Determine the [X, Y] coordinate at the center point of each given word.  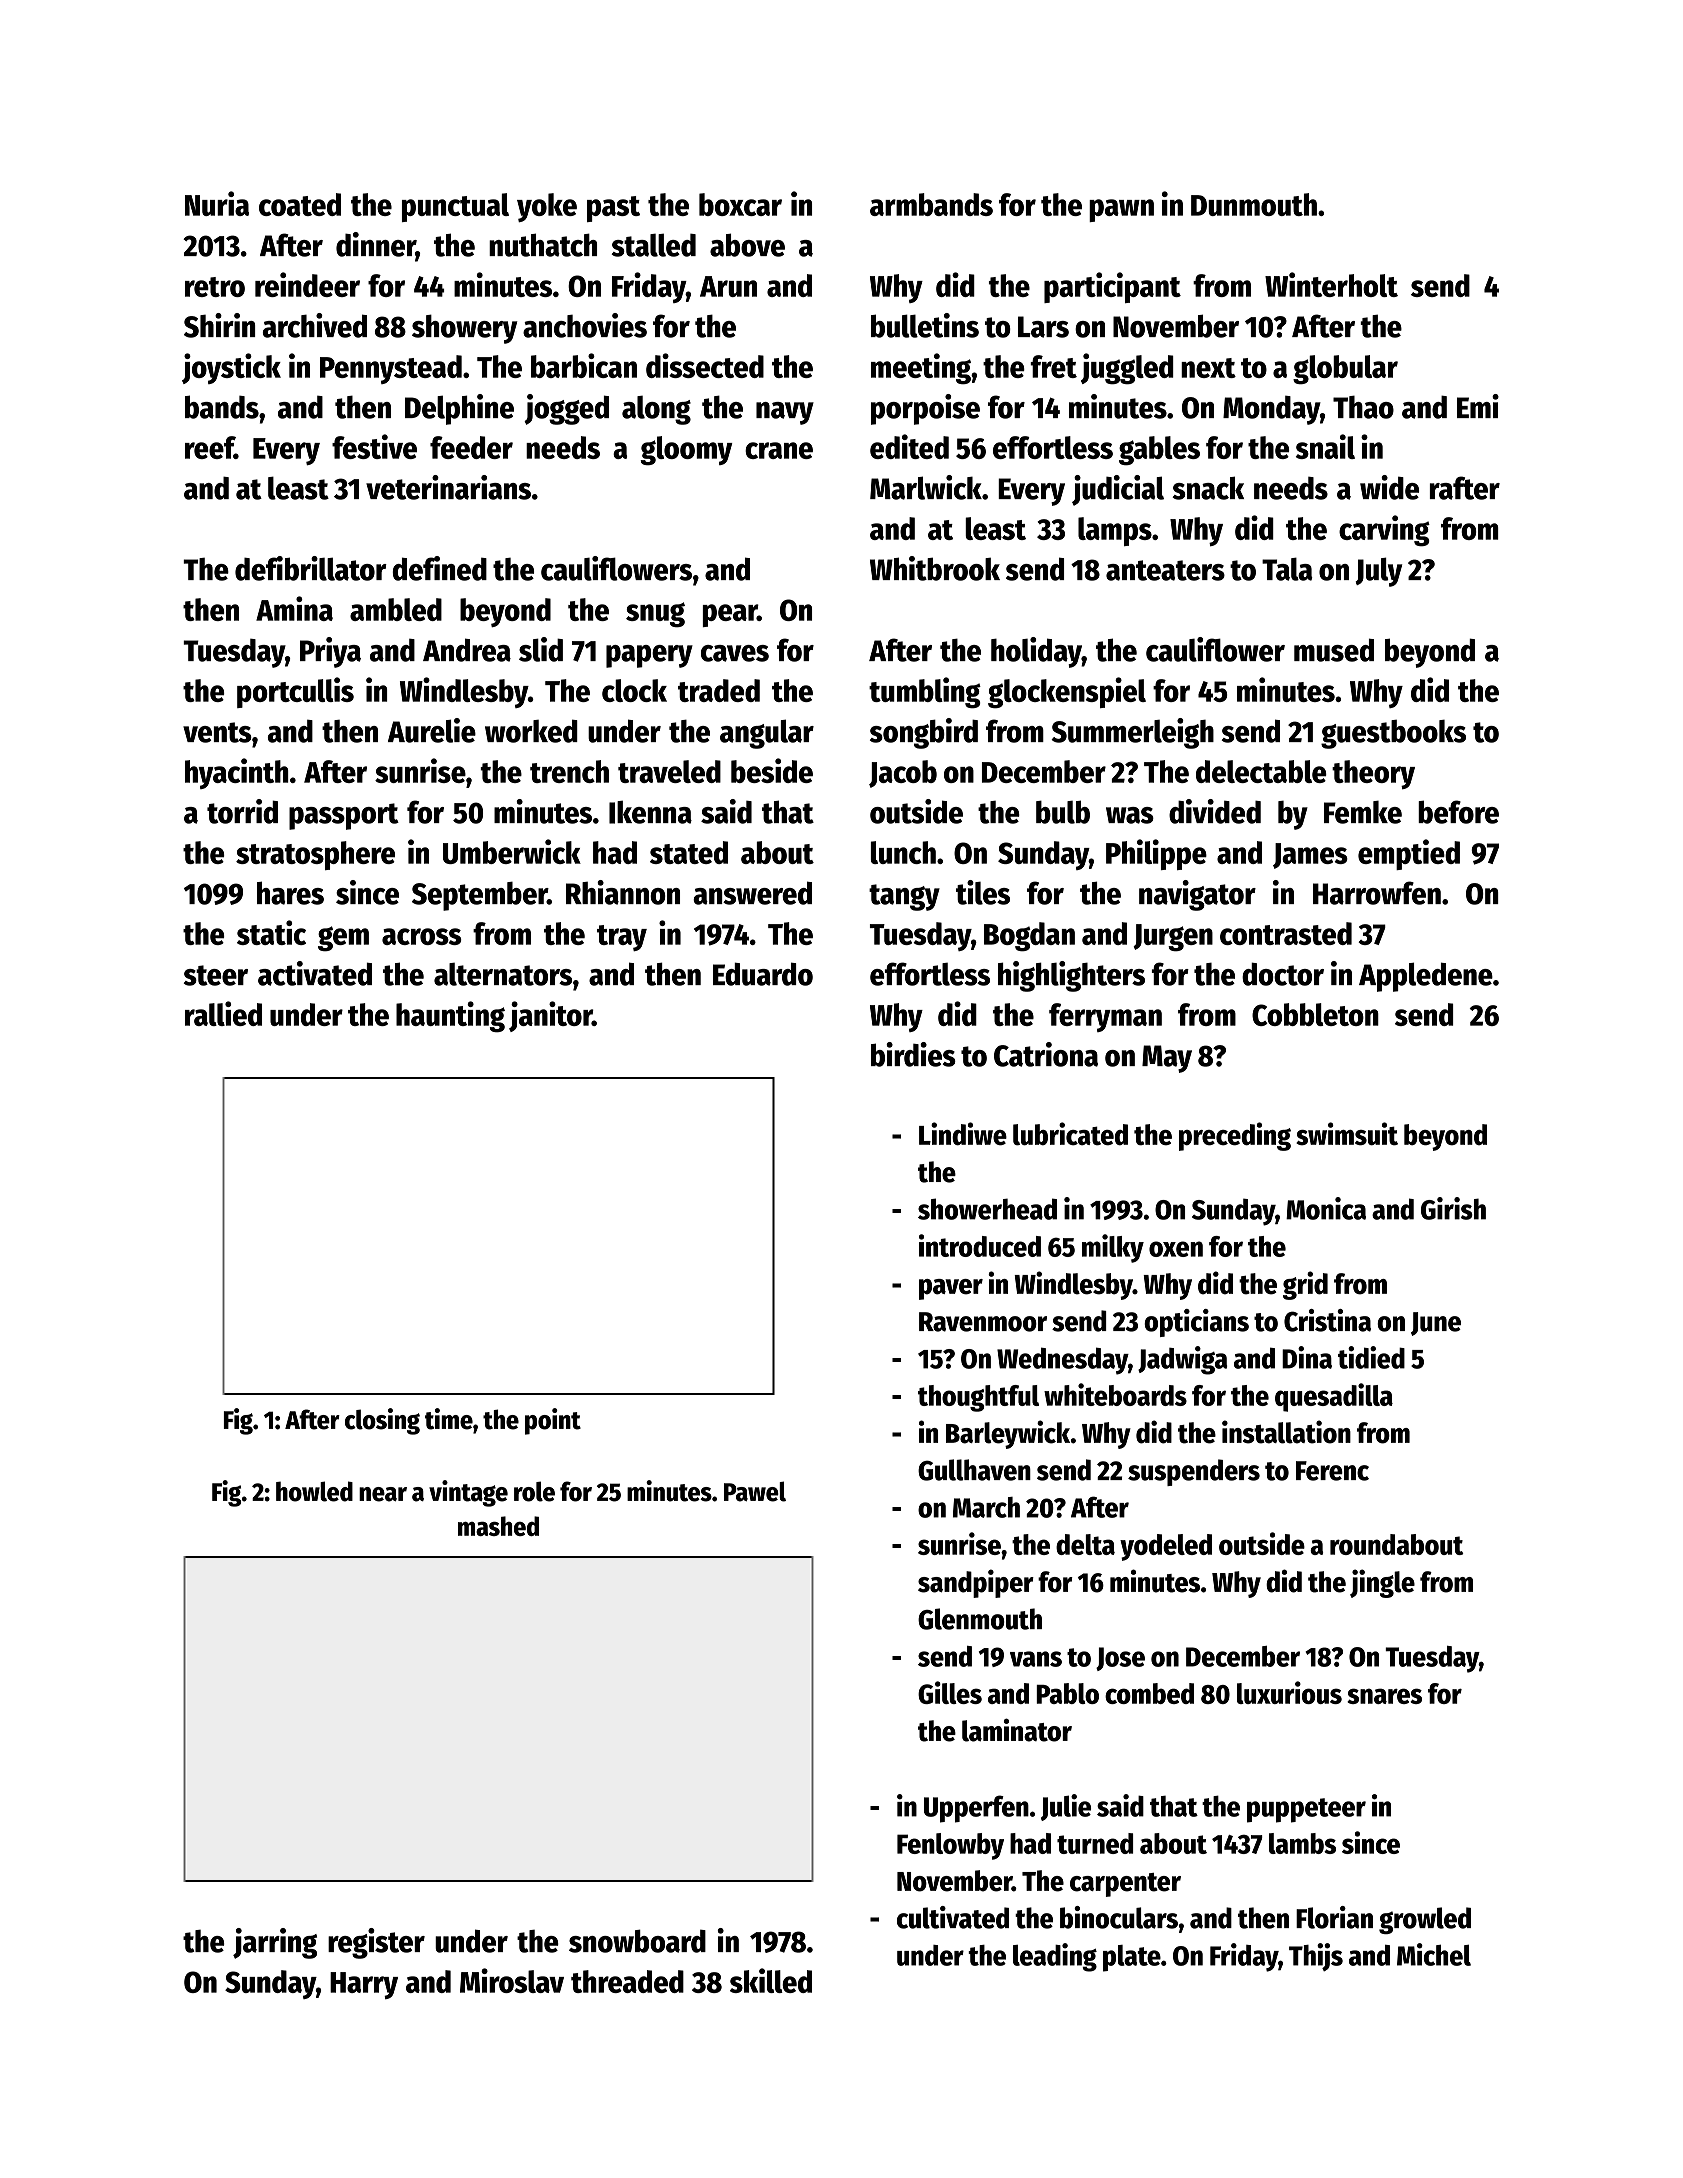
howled [314, 1491]
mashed [498, 1526]
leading [1055, 1957]
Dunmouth [1254, 204]
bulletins [925, 325]
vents [217, 732]
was [1130, 815]
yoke [547, 207]
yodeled [1166, 1547]
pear [730, 615]
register [376, 1943]
